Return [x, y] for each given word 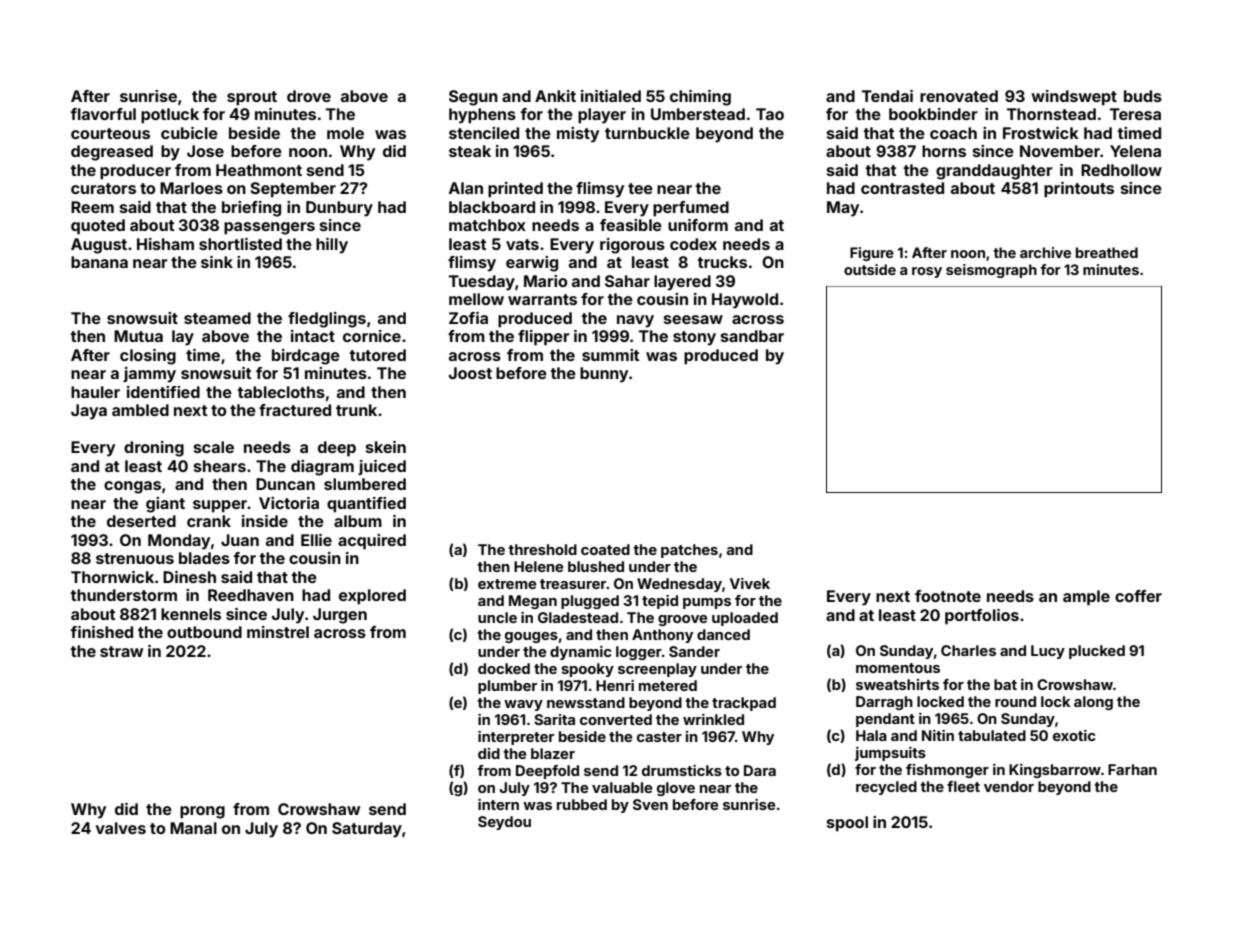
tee [640, 188]
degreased [112, 153]
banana [99, 262]
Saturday [367, 830]
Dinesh [189, 577]
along [1093, 703]
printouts [1079, 190]
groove [683, 620]
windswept [1074, 98]
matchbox [487, 225]
